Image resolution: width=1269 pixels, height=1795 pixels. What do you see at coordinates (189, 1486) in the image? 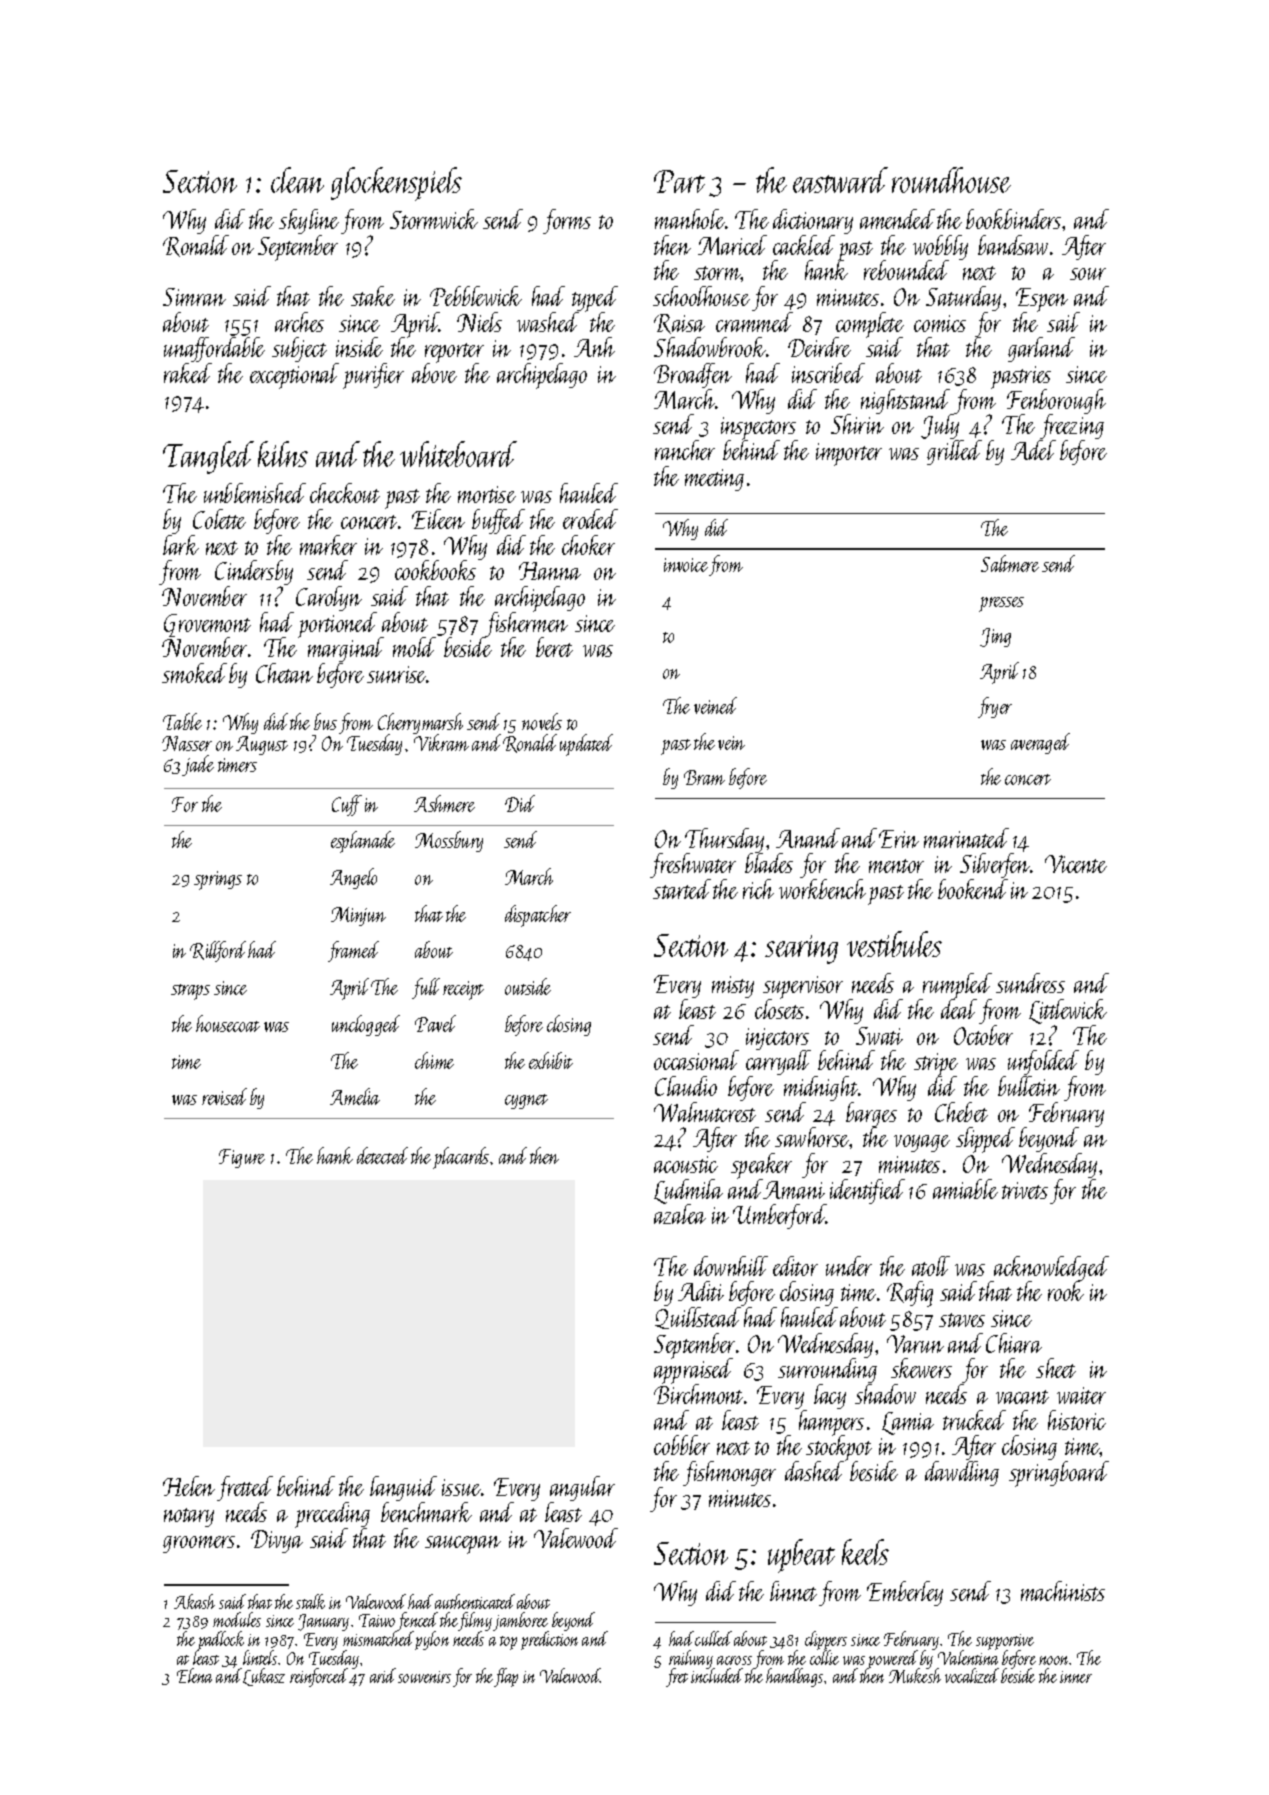
I see `Helen` at bounding box center [189, 1486].
